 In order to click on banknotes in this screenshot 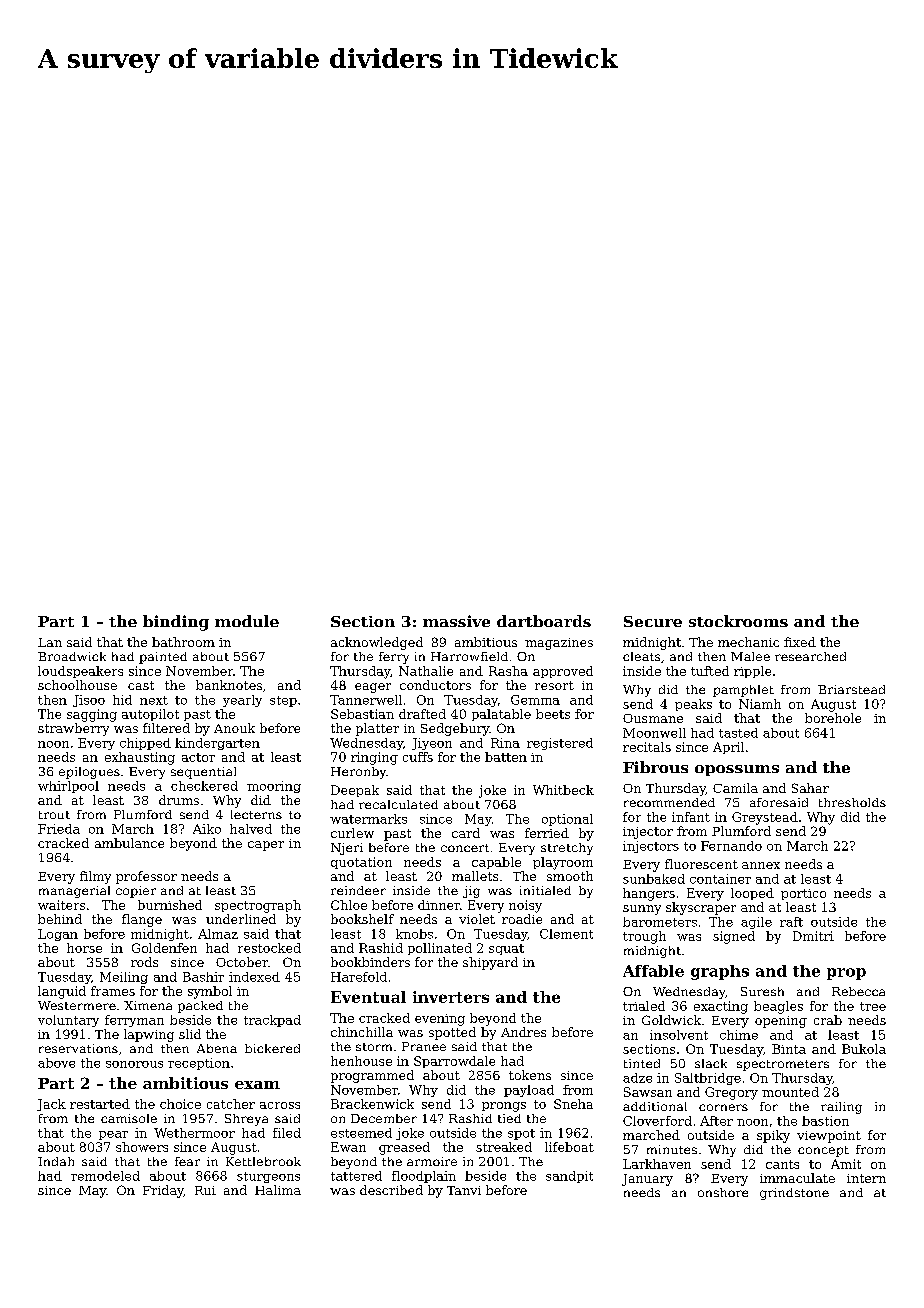, I will do `click(229, 685)`.
